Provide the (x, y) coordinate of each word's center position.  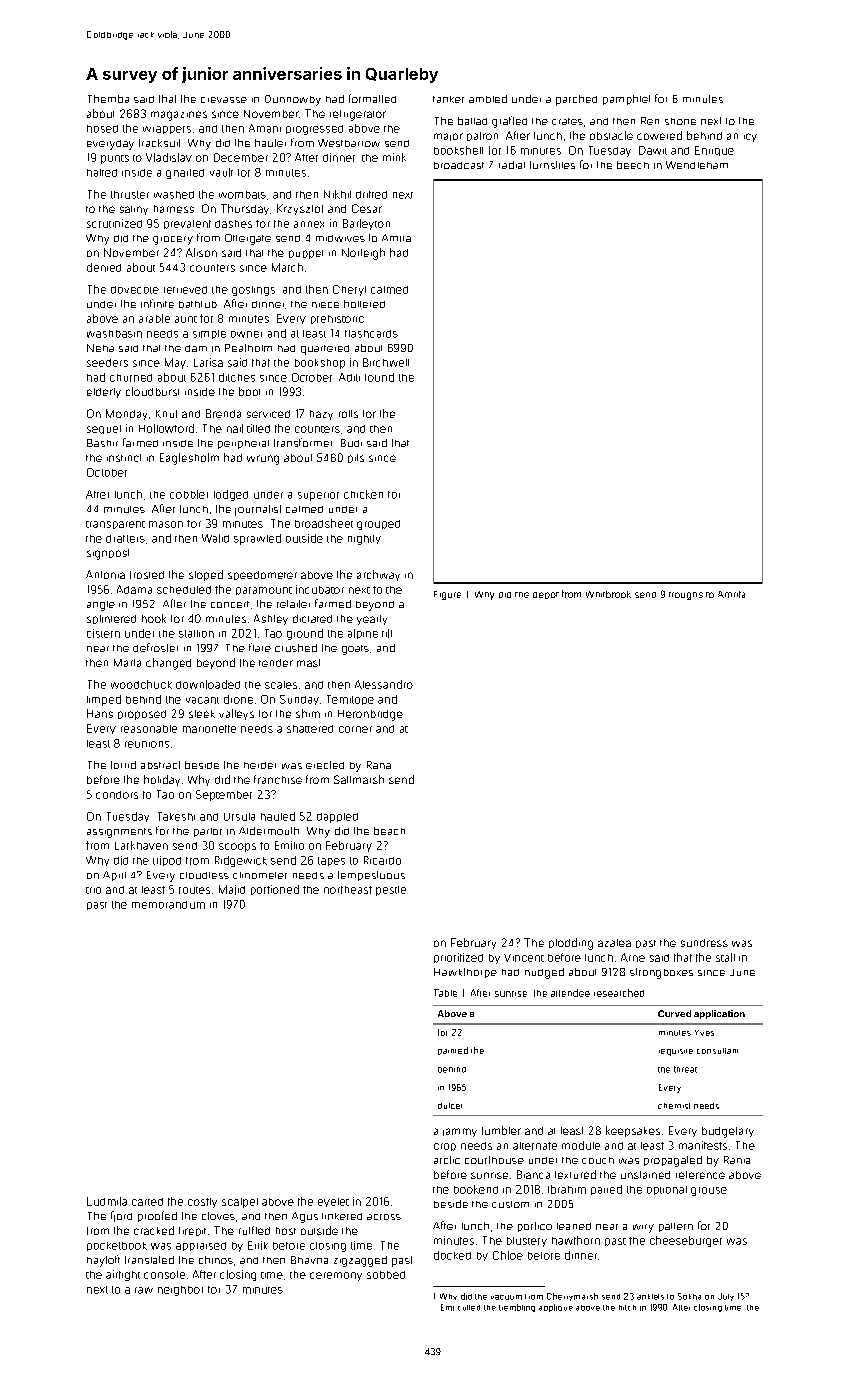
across (384, 1217)
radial (512, 165)
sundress (704, 943)
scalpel (240, 1203)
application (719, 1014)
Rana (379, 765)
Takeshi (176, 816)
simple (209, 334)
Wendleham (697, 165)
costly (202, 1203)
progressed (314, 130)
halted (102, 173)
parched (576, 100)
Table (445, 993)
